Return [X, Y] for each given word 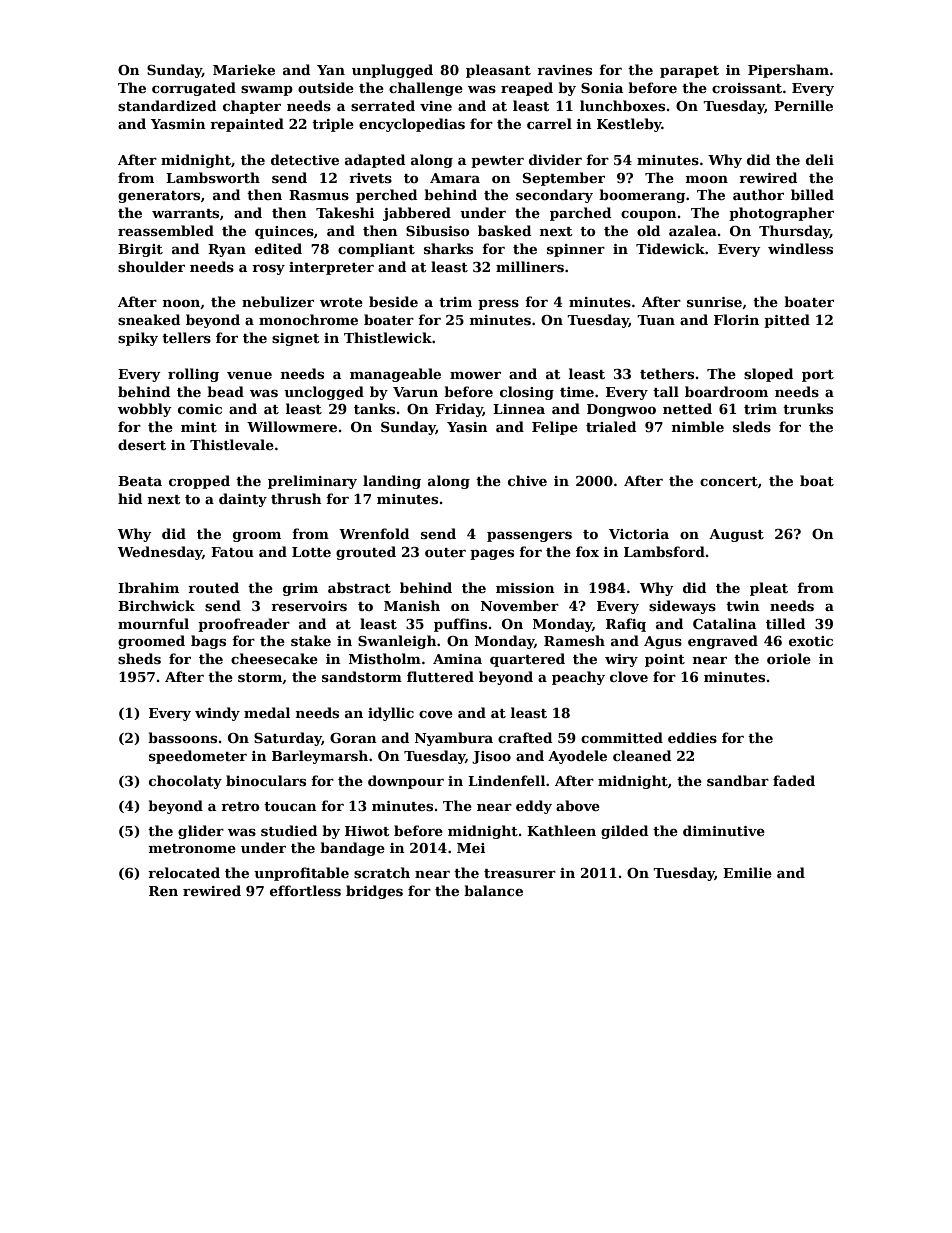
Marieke [244, 69]
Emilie [747, 872]
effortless [305, 890]
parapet [689, 72]
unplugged [392, 71]
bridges [374, 892]
